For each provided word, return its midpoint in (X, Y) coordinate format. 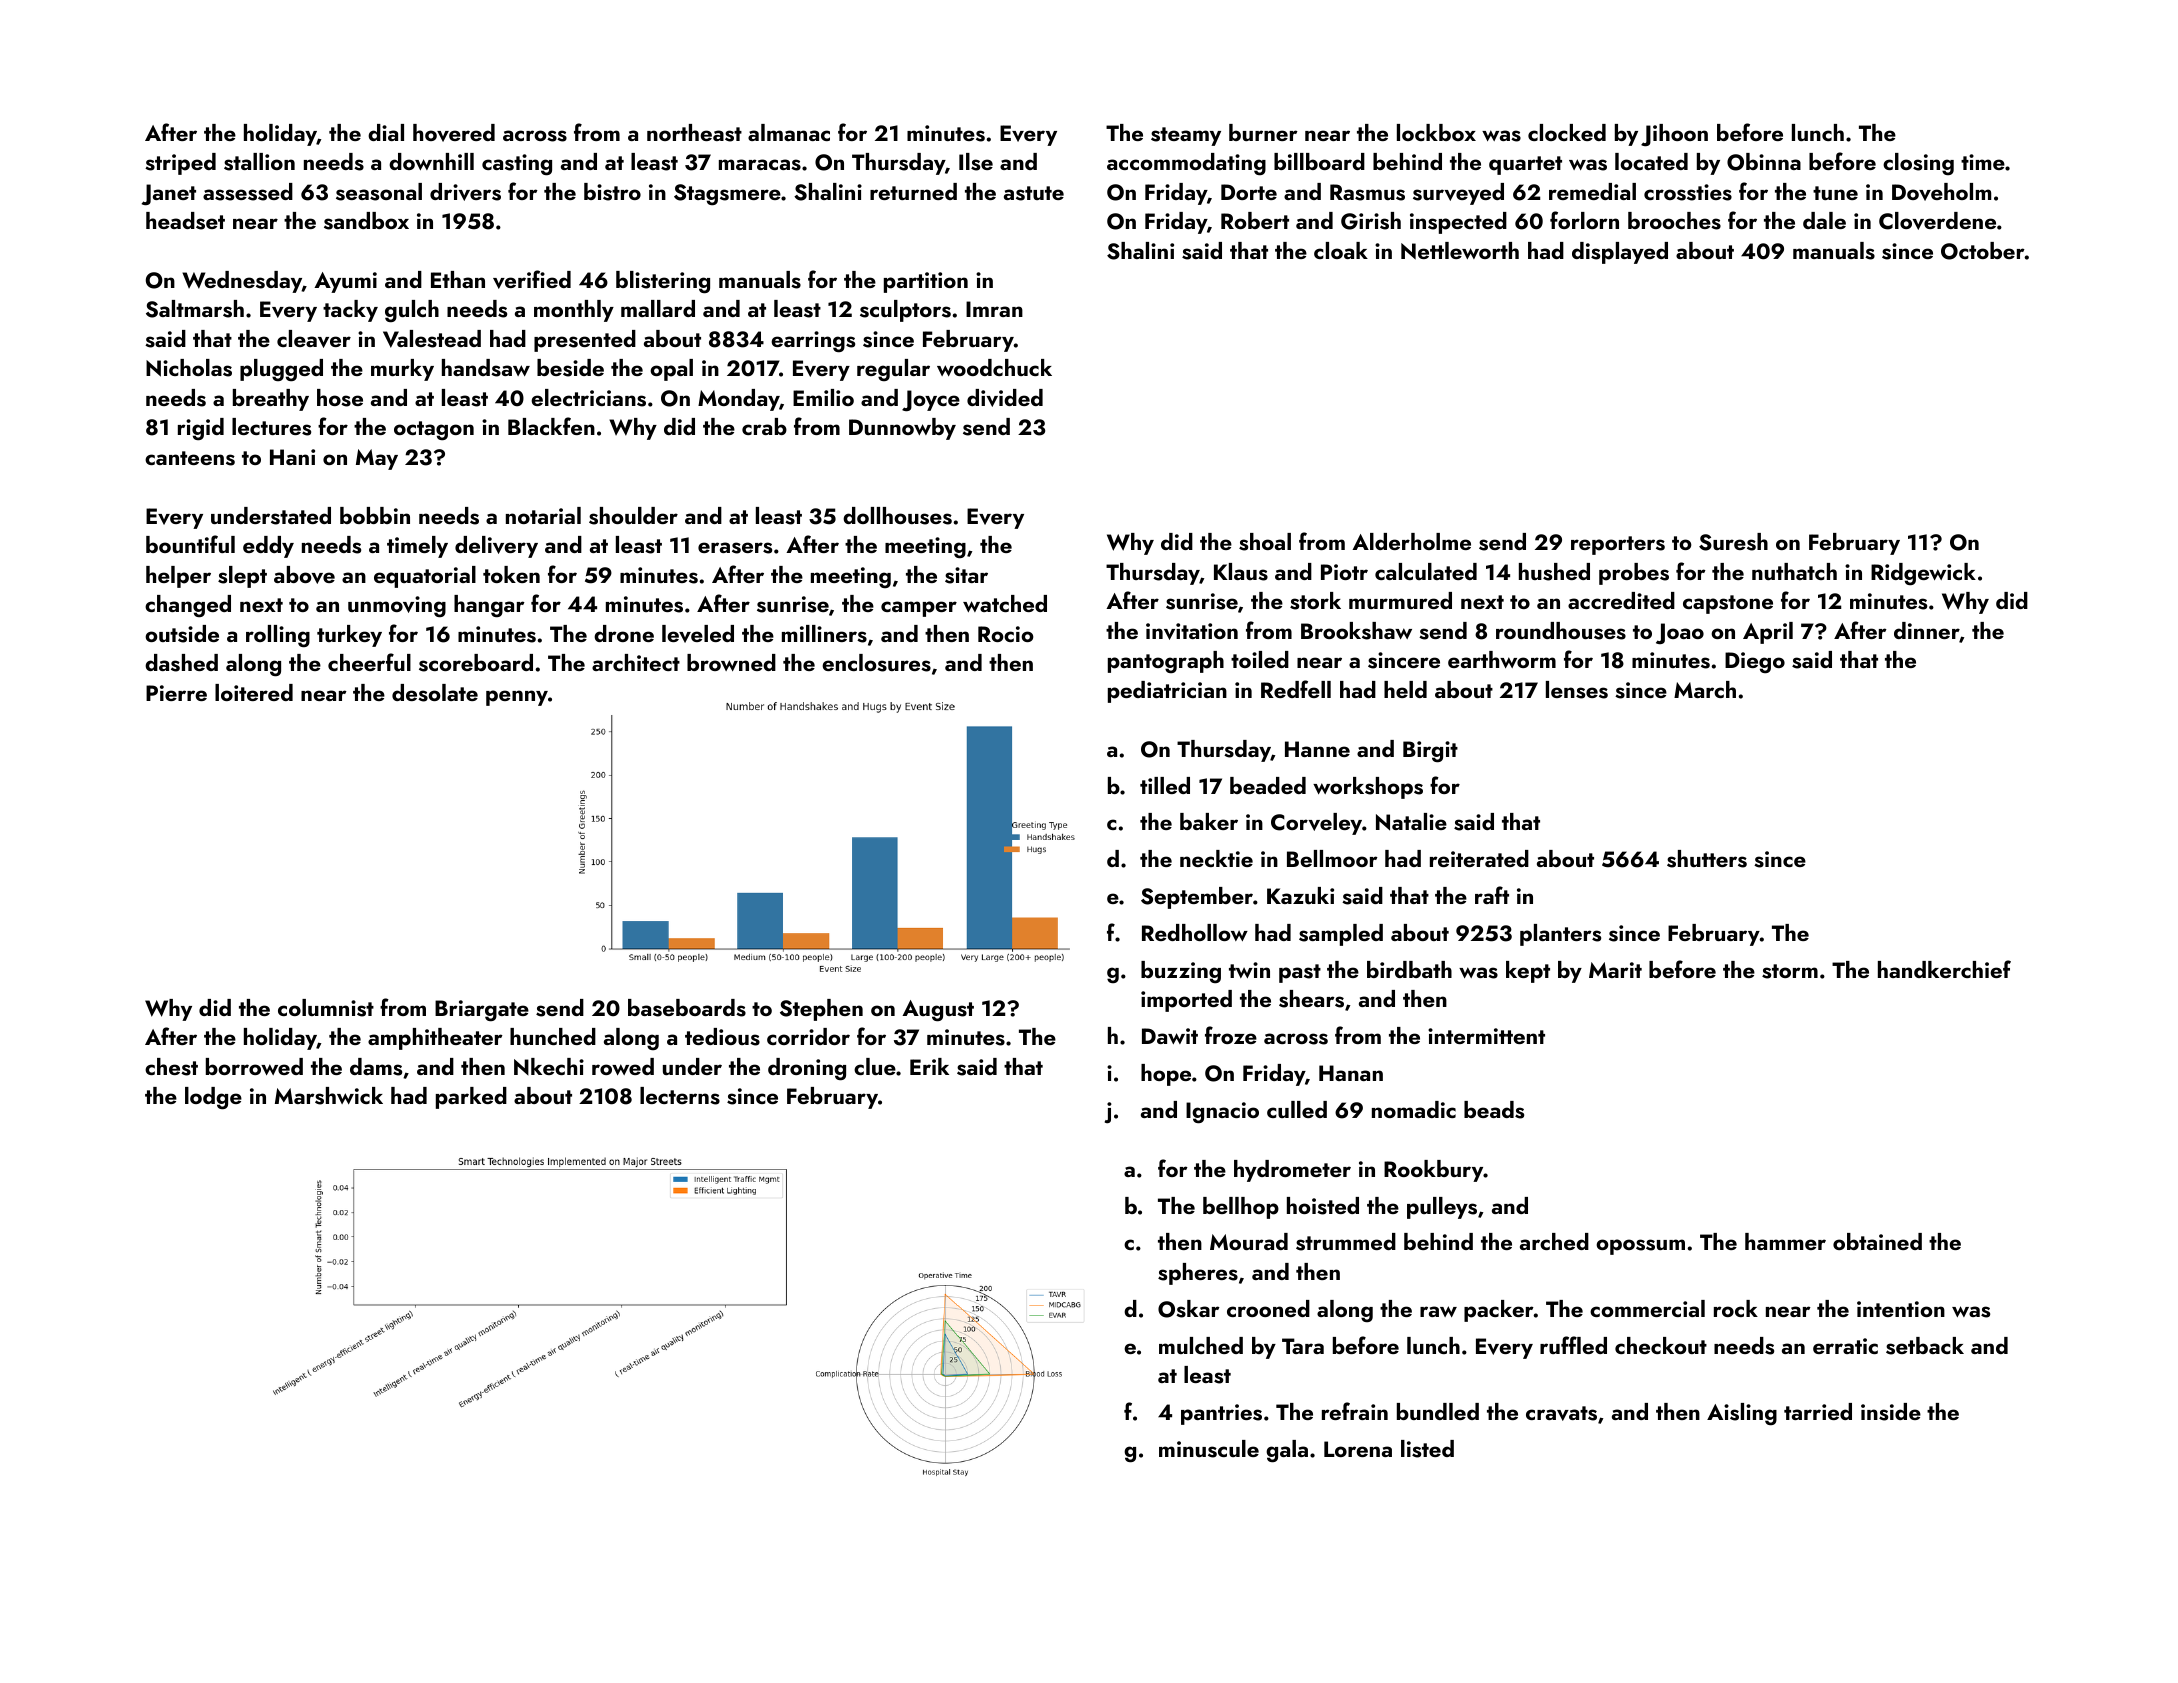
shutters (1707, 859)
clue (875, 1066)
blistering (663, 282)
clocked (1567, 132)
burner (1263, 132)
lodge (213, 1098)
